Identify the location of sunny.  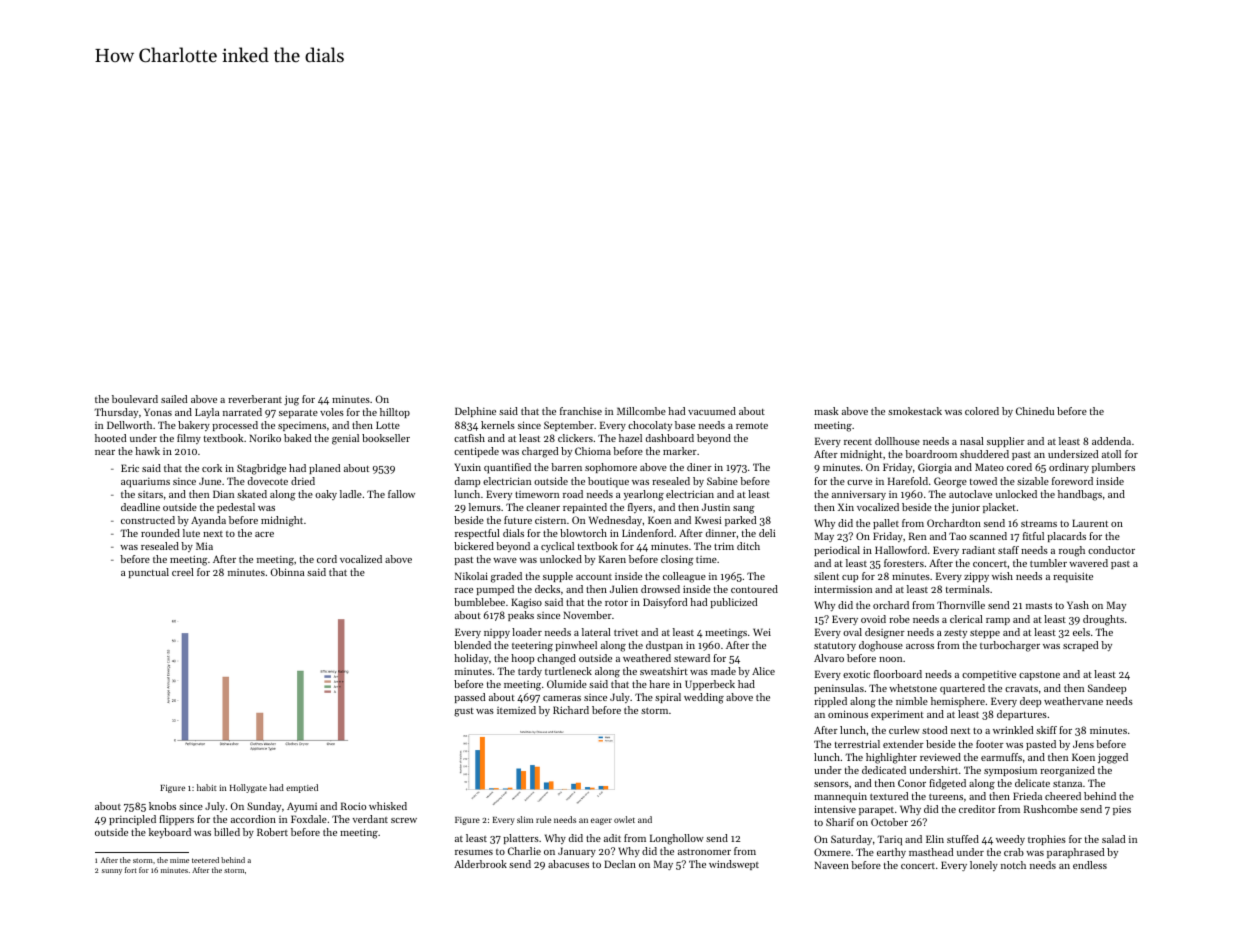
(112, 872).
